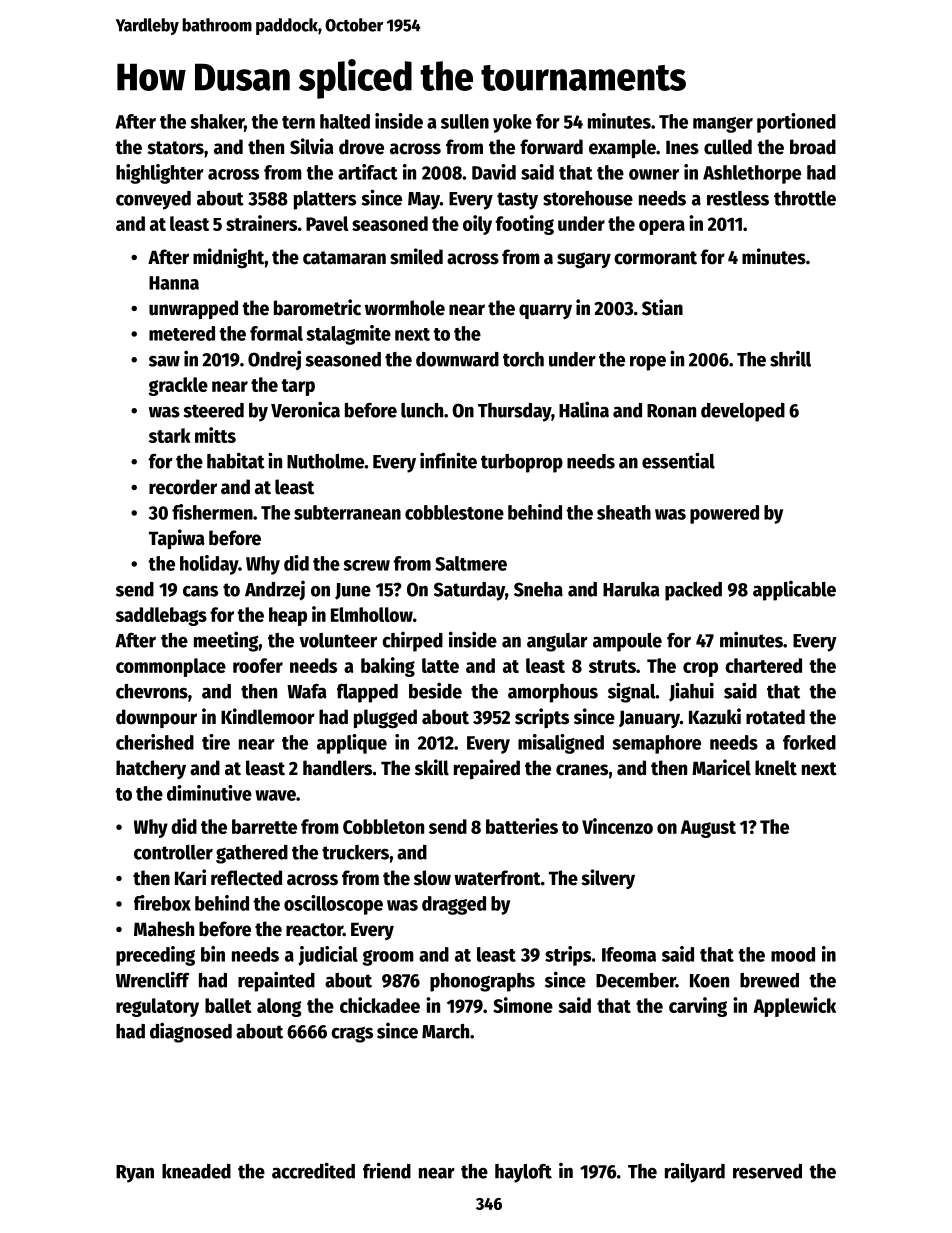 This image has height=1233, width=952. I want to click on shaker, so click(217, 121).
